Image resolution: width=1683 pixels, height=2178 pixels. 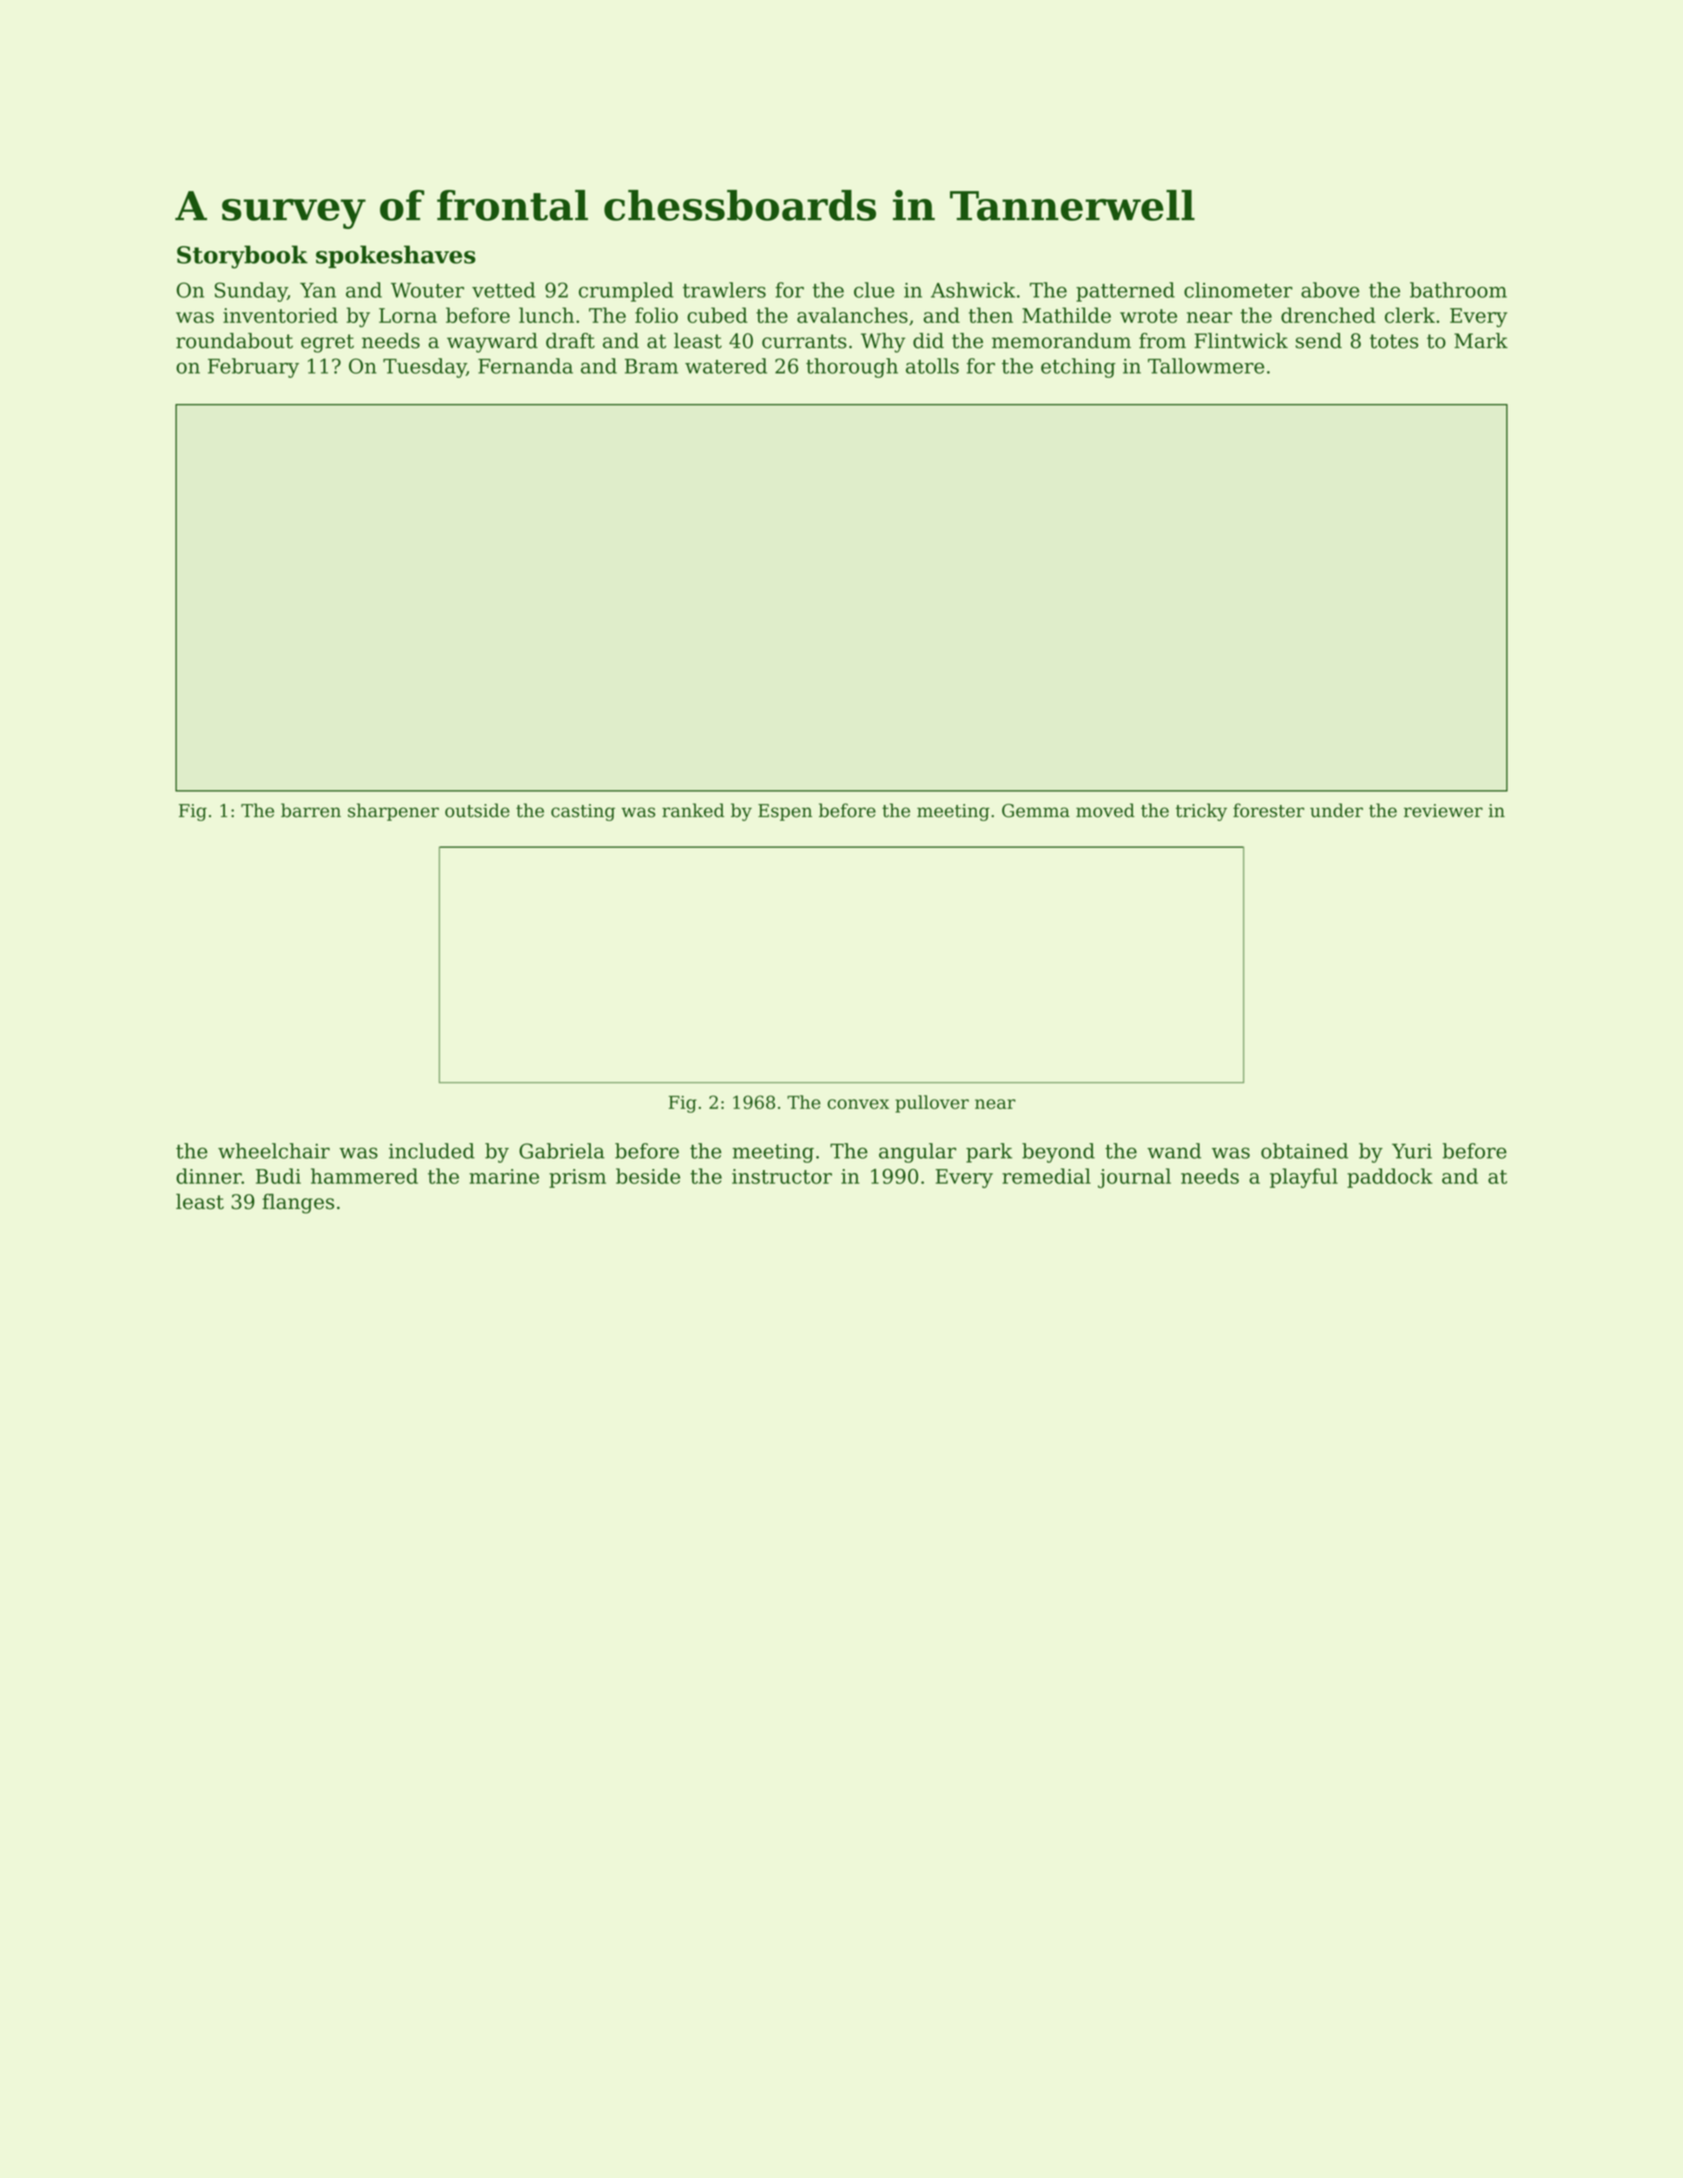 What do you see at coordinates (298, 1203) in the screenshot?
I see `flanges` at bounding box center [298, 1203].
